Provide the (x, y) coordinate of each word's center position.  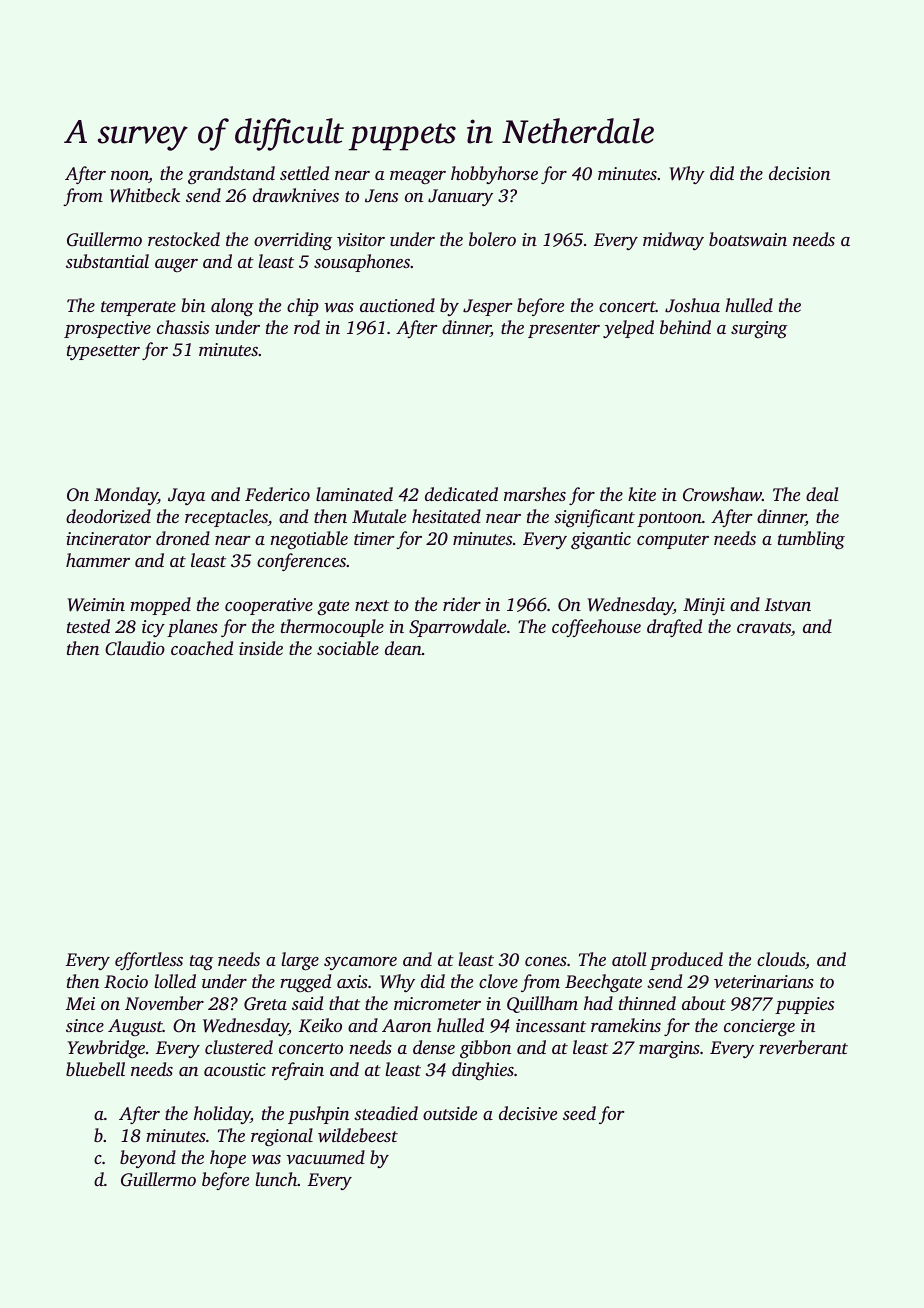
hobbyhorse (494, 175)
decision (799, 173)
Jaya (186, 496)
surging (759, 329)
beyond (148, 1159)
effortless (149, 961)
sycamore (360, 963)
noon (130, 177)
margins (669, 1049)
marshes (535, 494)
